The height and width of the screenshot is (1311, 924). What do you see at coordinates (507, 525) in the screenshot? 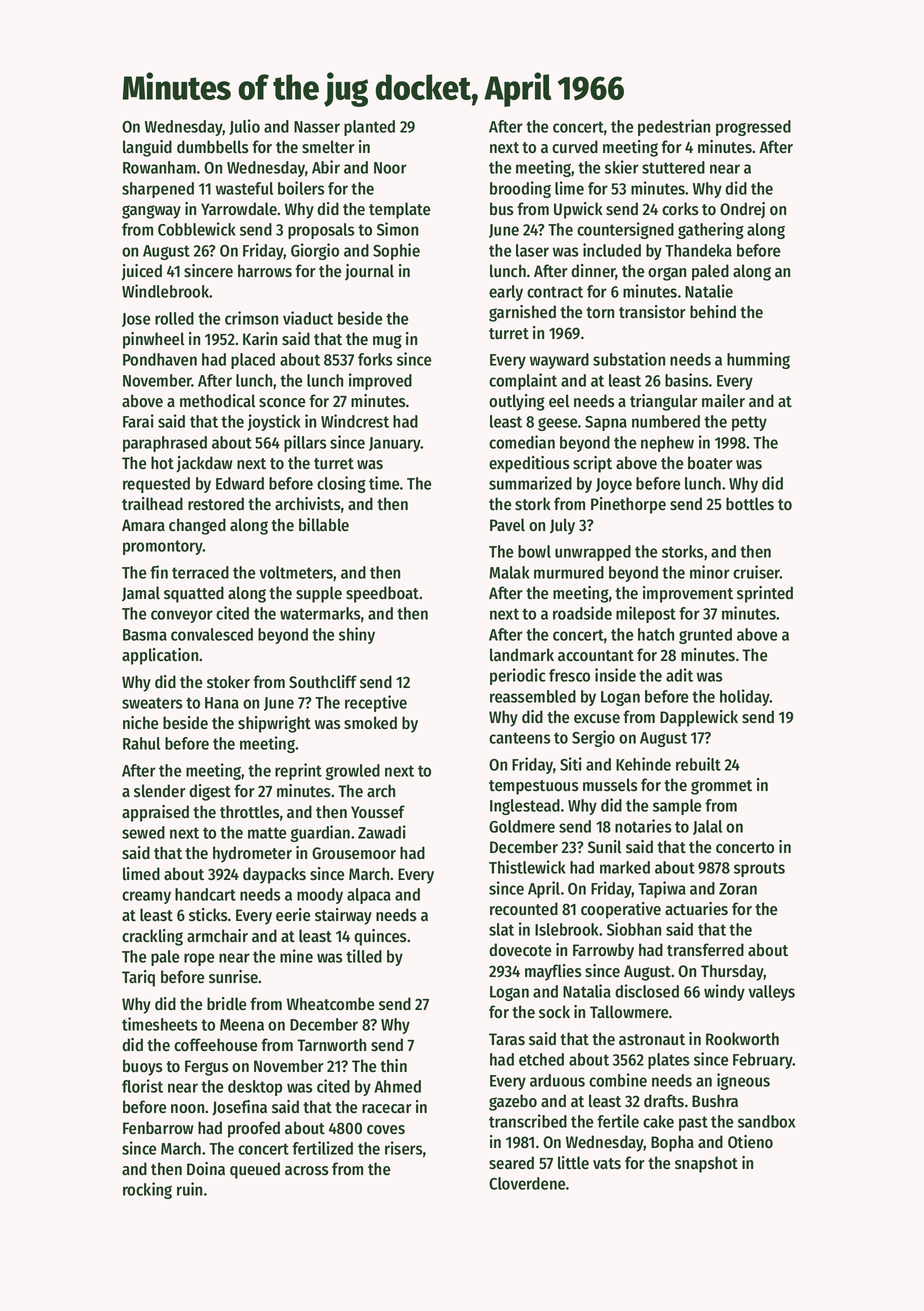
I see `Pavel` at bounding box center [507, 525].
